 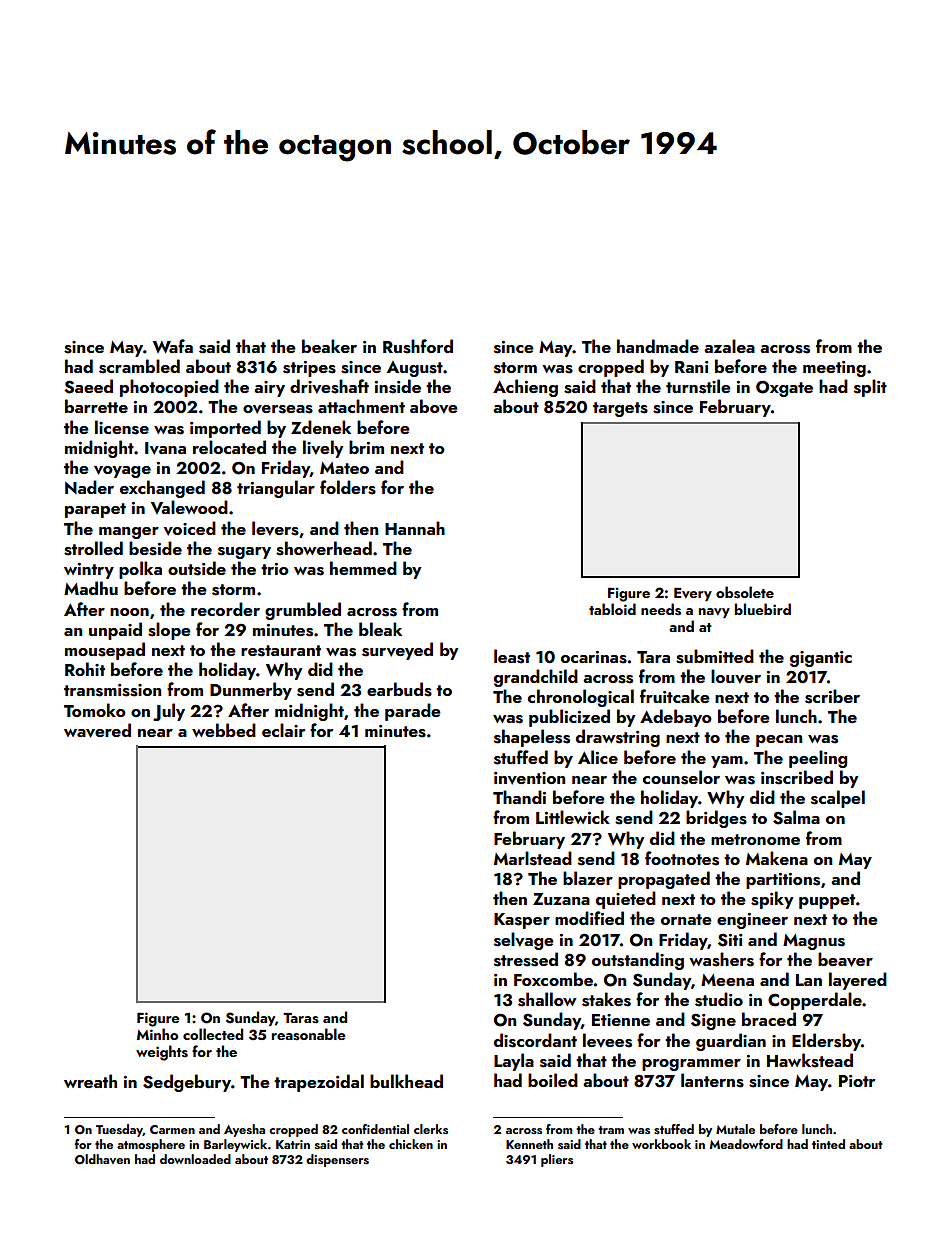 I want to click on gigantic, so click(x=821, y=659).
